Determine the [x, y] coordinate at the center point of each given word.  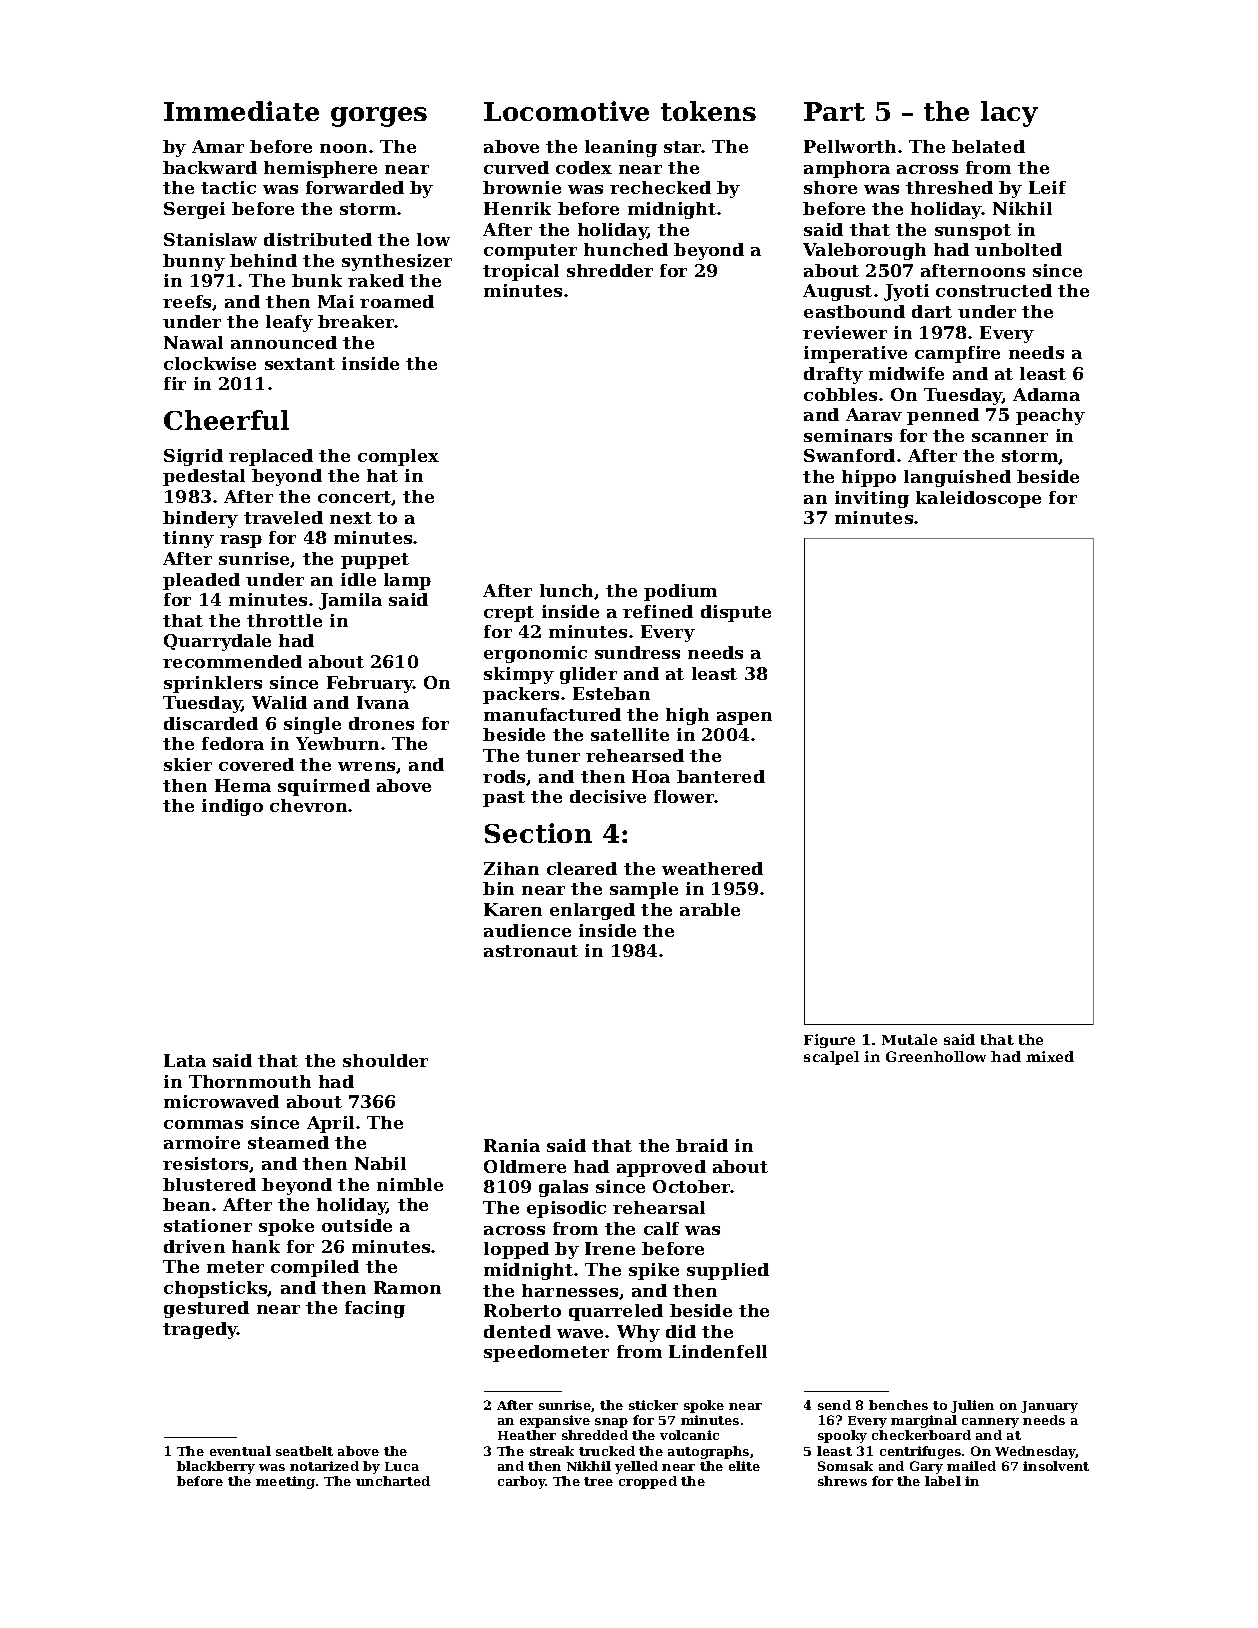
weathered [712, 868]
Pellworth [850, 146]
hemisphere [320, 169]
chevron [308, 805]
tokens [708, 111]
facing [375, 1309]
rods [504, 776]
